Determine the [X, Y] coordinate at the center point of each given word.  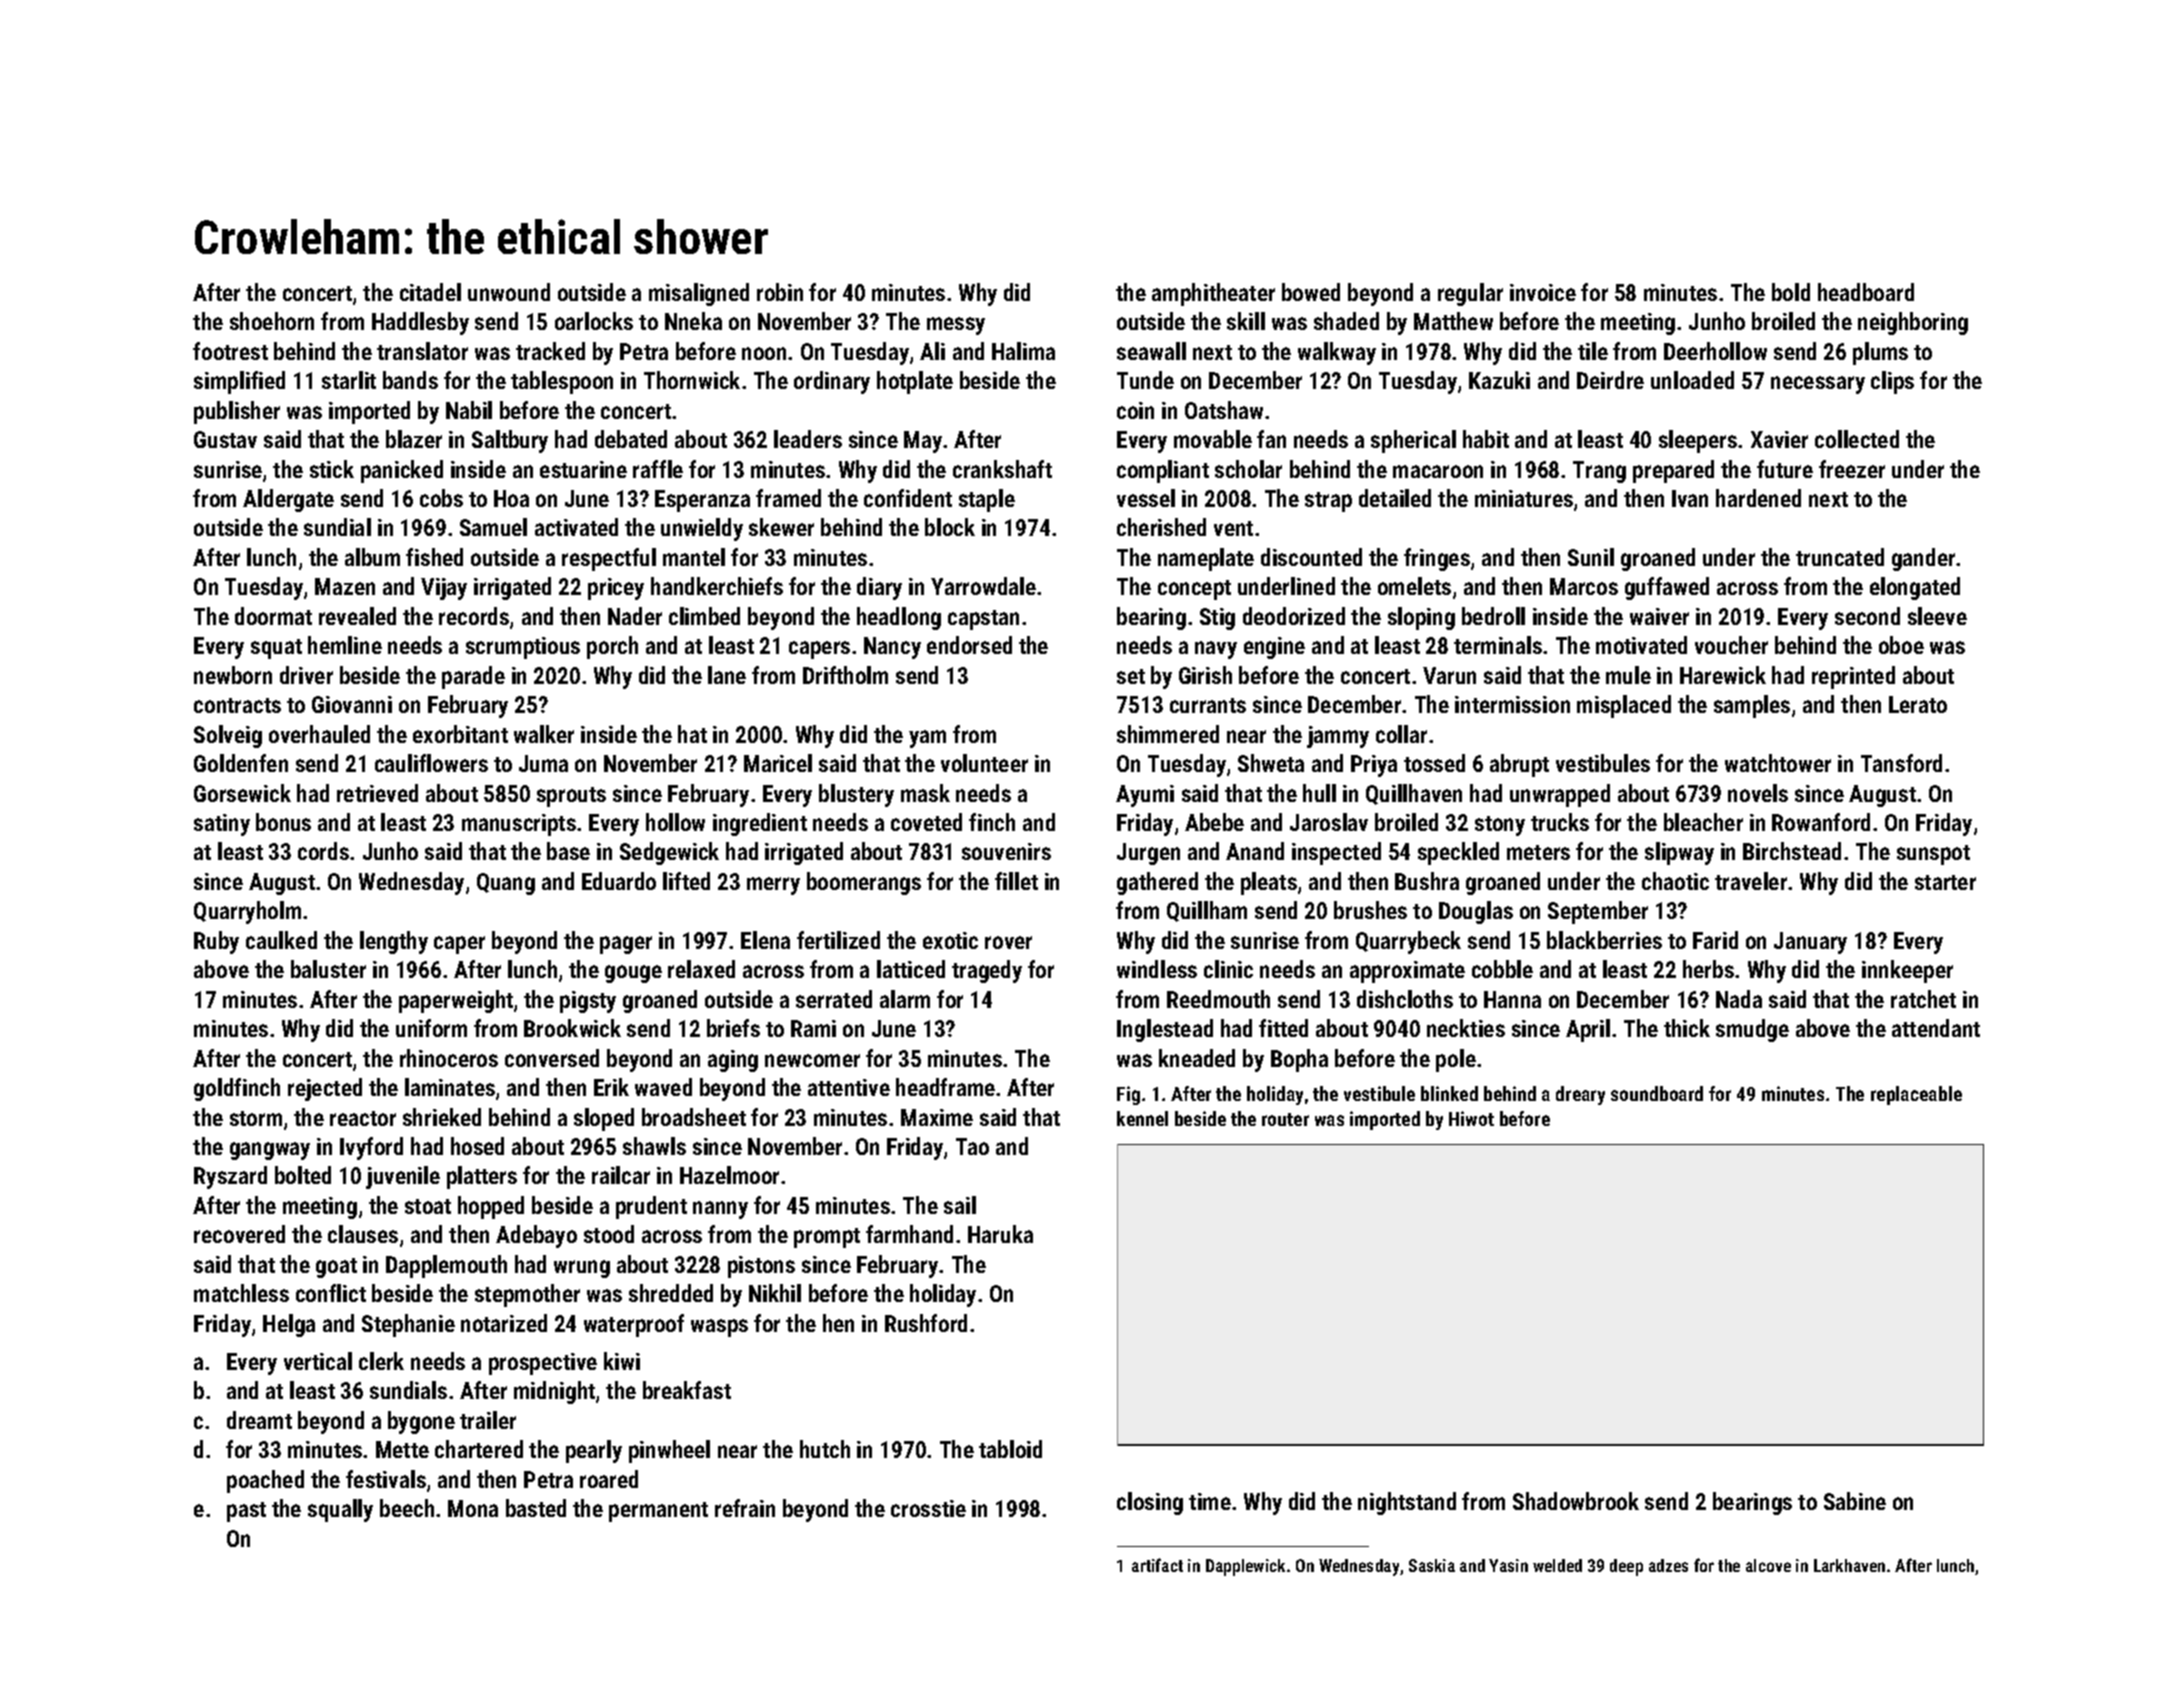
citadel [430, 292]
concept [1194, 590]
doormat [273, 616]
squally [340, 1510]
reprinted [1853, 677]
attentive [849, 1087]
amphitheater [1213, 294]
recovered [239, 1234]
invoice [1543, 292]
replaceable [1916, 1095]
